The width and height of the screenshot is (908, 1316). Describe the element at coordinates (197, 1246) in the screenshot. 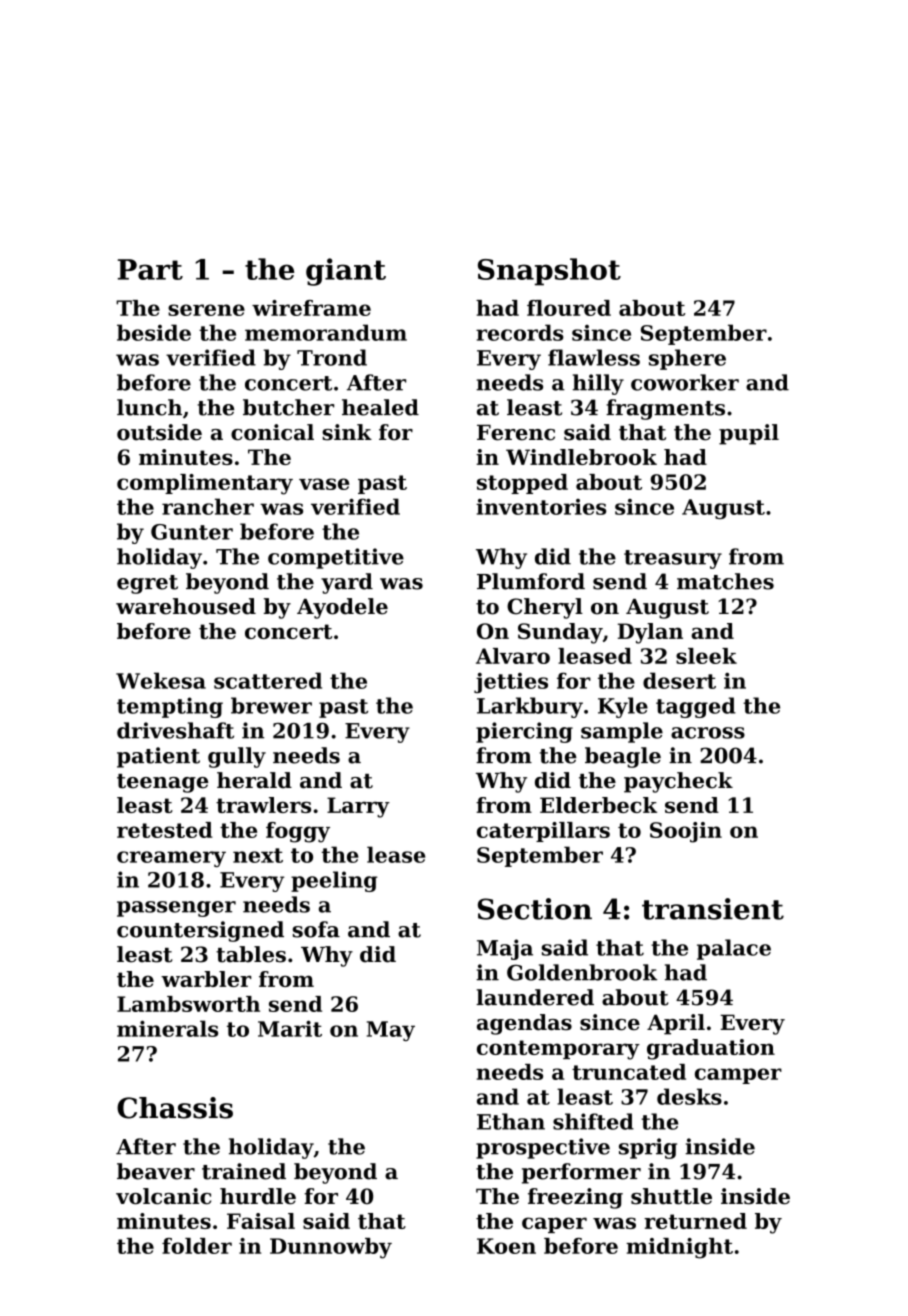

I see `folder` at that location.
